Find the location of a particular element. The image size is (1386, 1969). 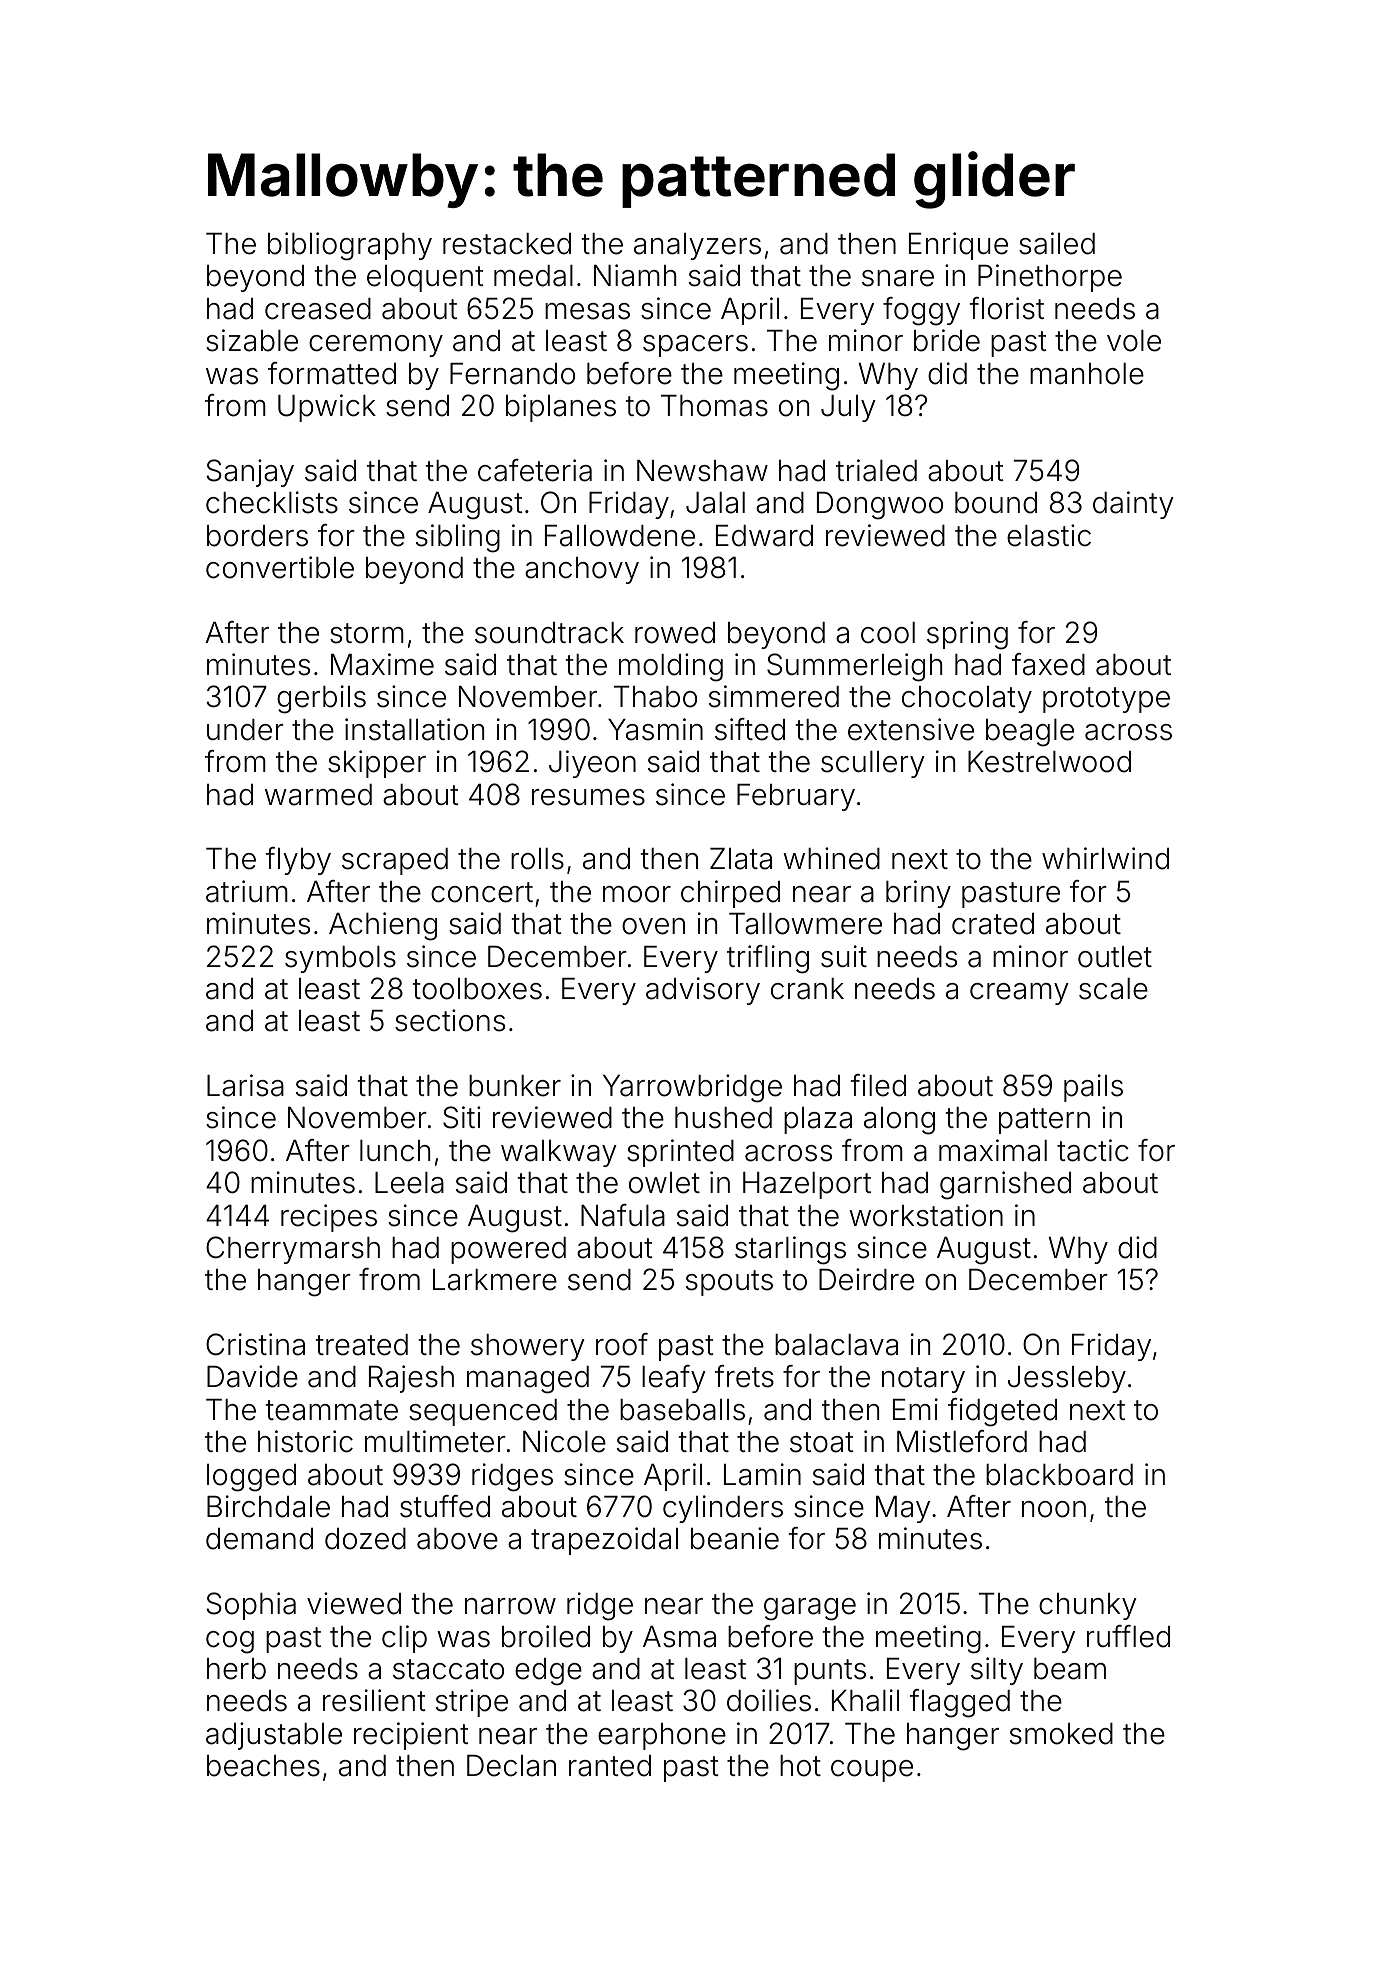

Rajesh is located at coordinates (411, 1379).
